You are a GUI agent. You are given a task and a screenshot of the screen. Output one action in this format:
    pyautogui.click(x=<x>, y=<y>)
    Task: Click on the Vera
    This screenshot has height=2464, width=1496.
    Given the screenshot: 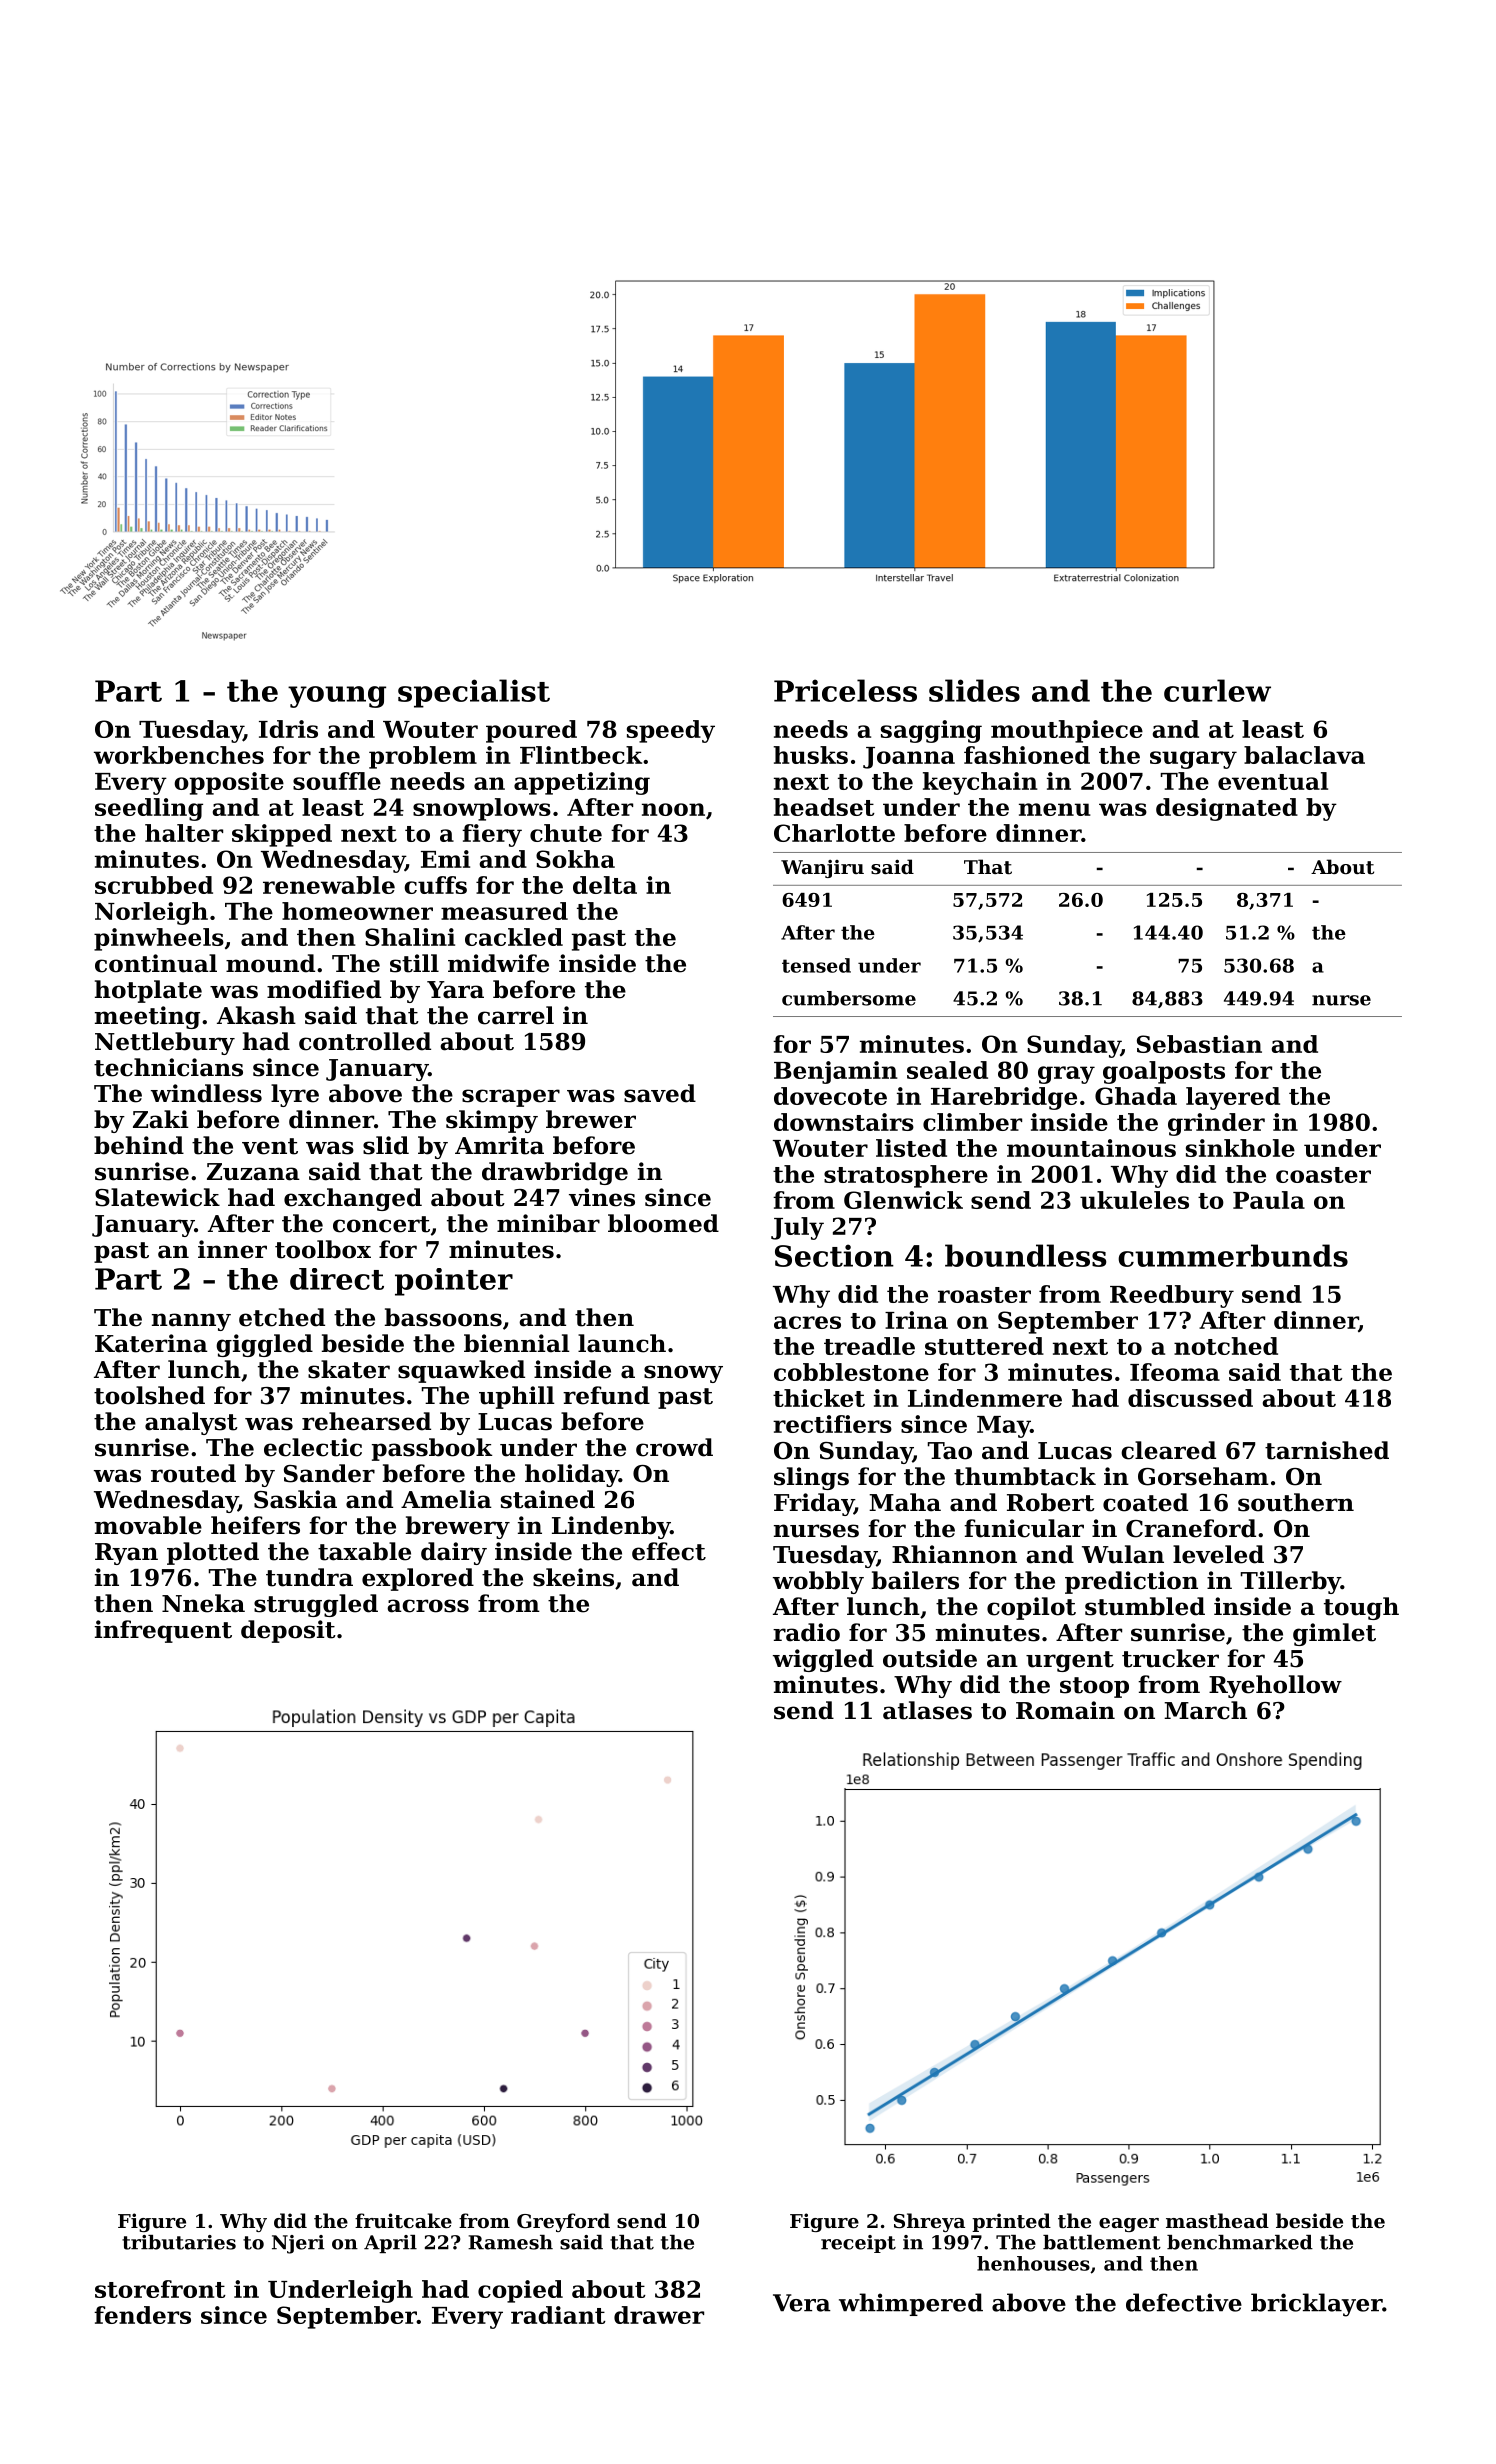 What is the action you would take?
    pyautogui.click(x=802, y=2303)
